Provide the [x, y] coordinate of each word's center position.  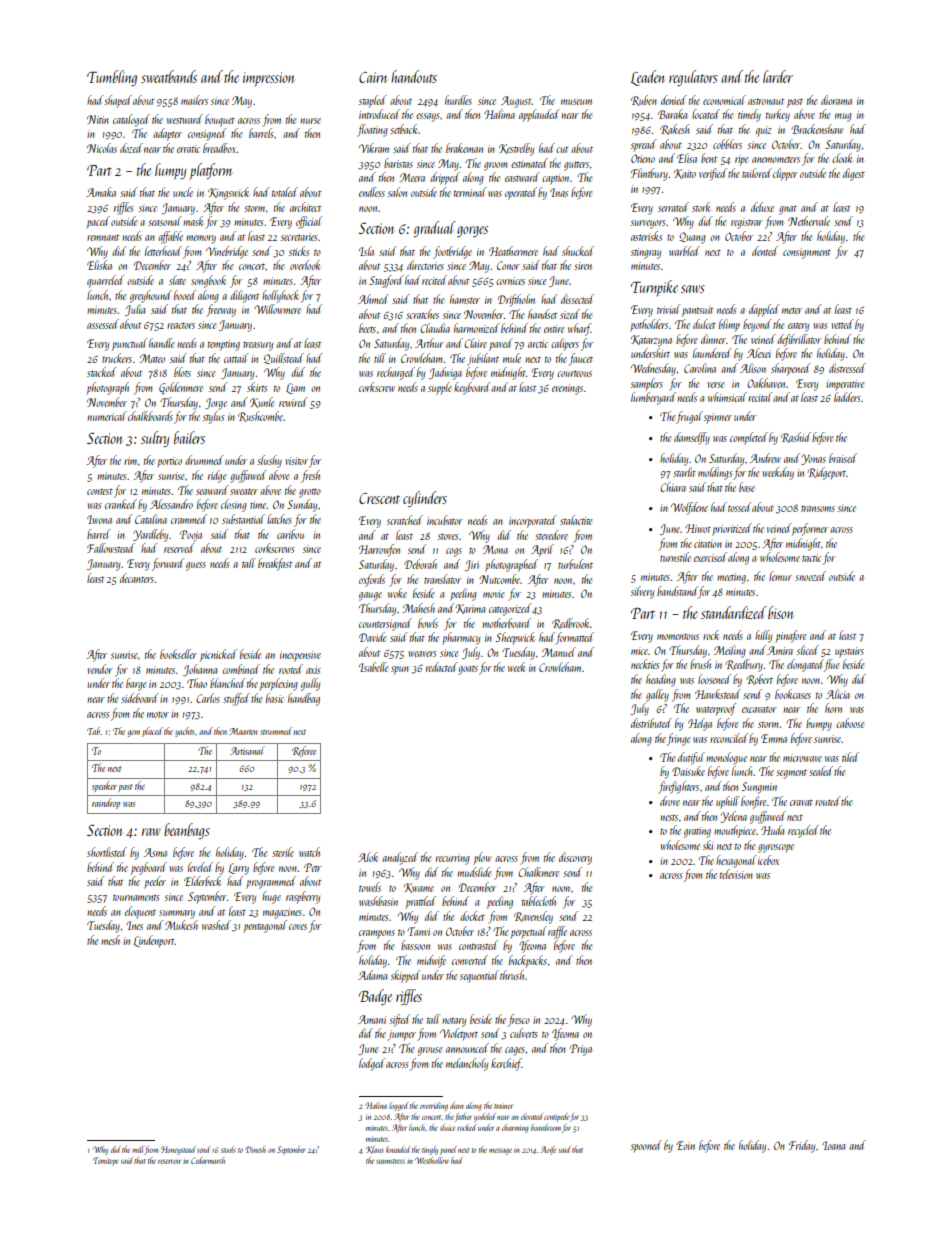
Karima [470, 609]
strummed [276, 731]
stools [228, 1149]
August [516, 102]
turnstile [675, 557]
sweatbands [169, 76]
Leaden [647, 78]
